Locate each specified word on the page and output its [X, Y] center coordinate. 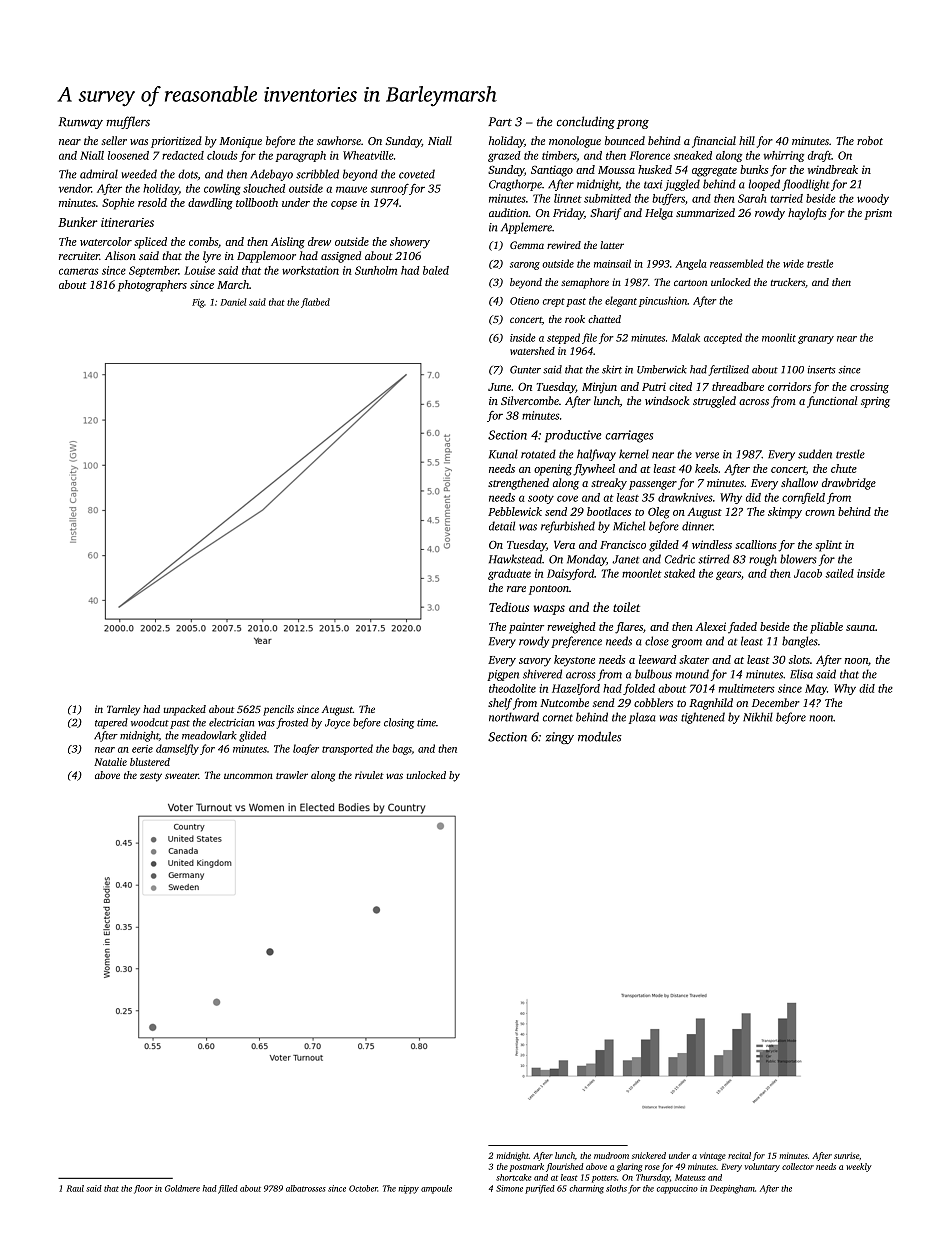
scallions [756, 544]
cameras [78, 271]
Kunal [503, 454]
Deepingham [732, 1189]
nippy [409, 1189]
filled [228, 1189]
